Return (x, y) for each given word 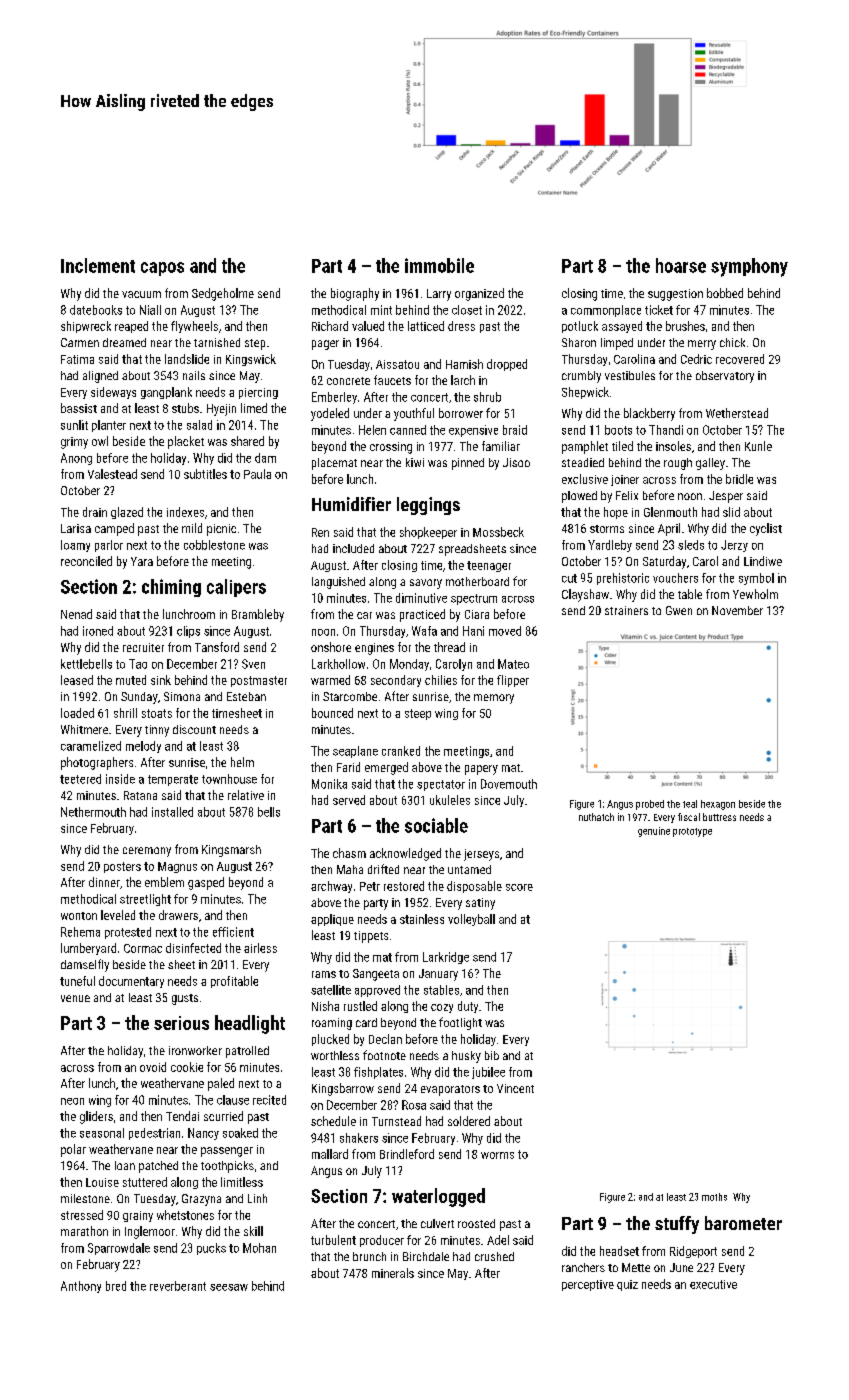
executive (713, 1284)
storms (607, 529)
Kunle (758, 446)
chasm (349, 853)
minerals (393, 1273)
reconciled (86, 561)
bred (116, 1286)
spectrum (474, 599)
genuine (654, 832)
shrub (487, 397)
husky (466, 1057)
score (519, 887)
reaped (131, 327)
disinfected (193, 948)
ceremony (147, 852)
